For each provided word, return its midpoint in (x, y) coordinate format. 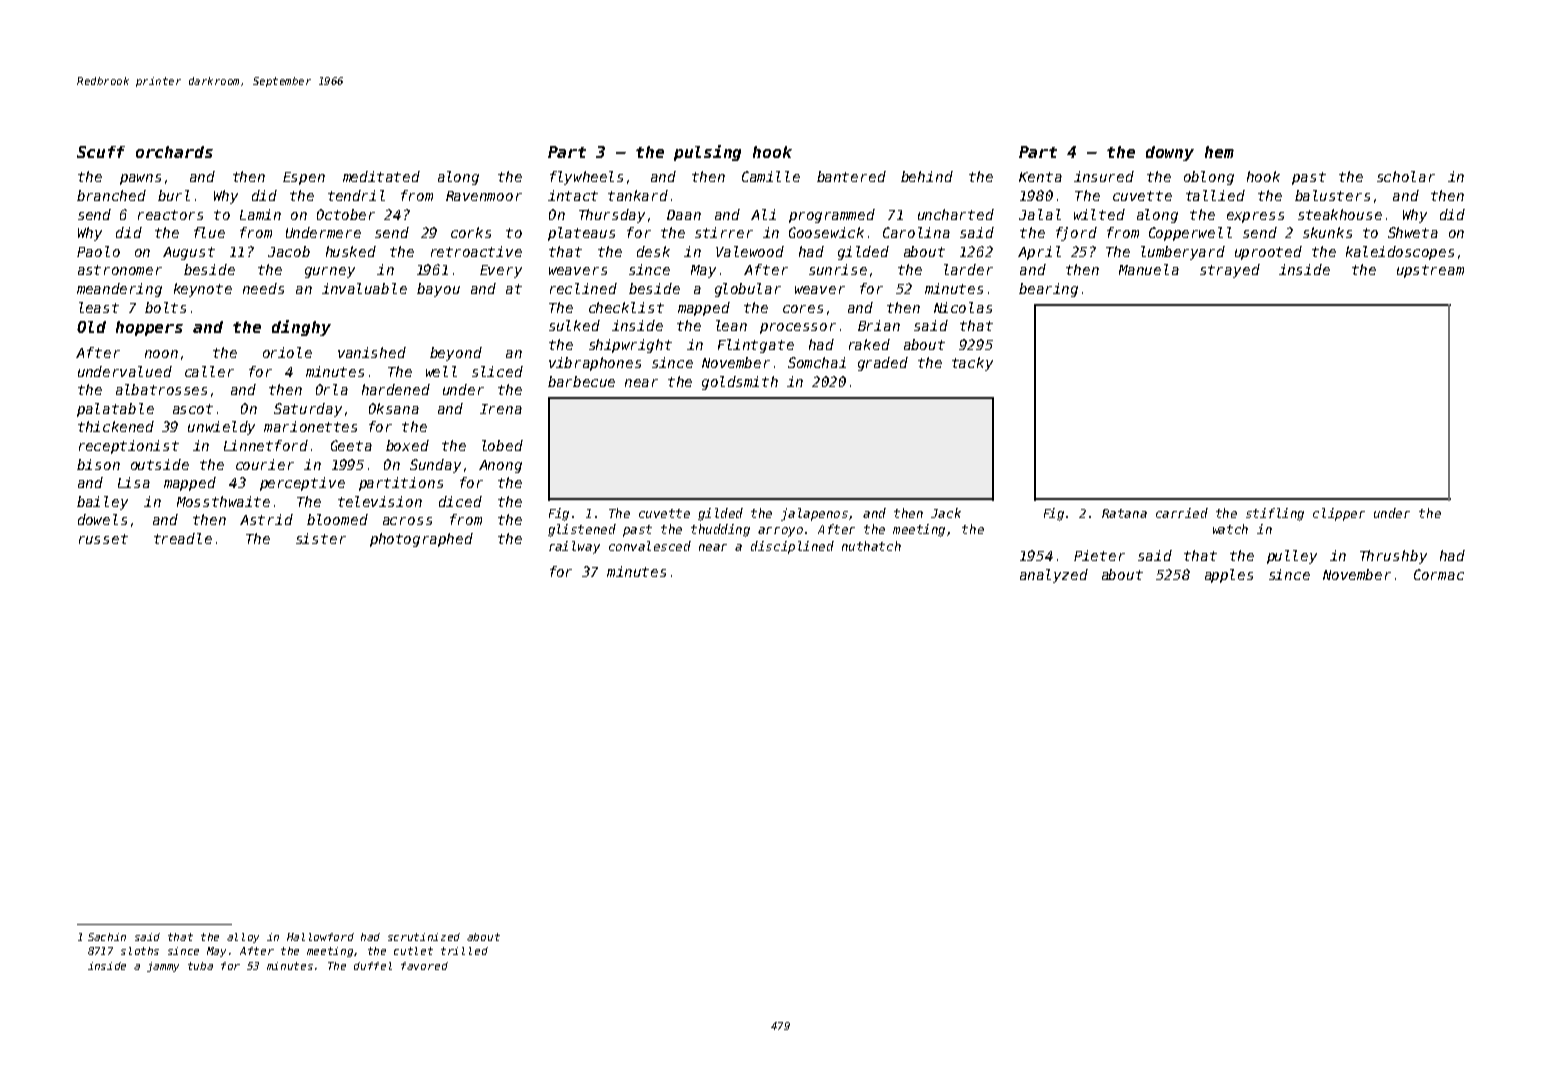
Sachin (107, 937)
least (99, 307)
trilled (464, 951)
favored (424, 966)
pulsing (707, 153)
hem (1219, 152)
